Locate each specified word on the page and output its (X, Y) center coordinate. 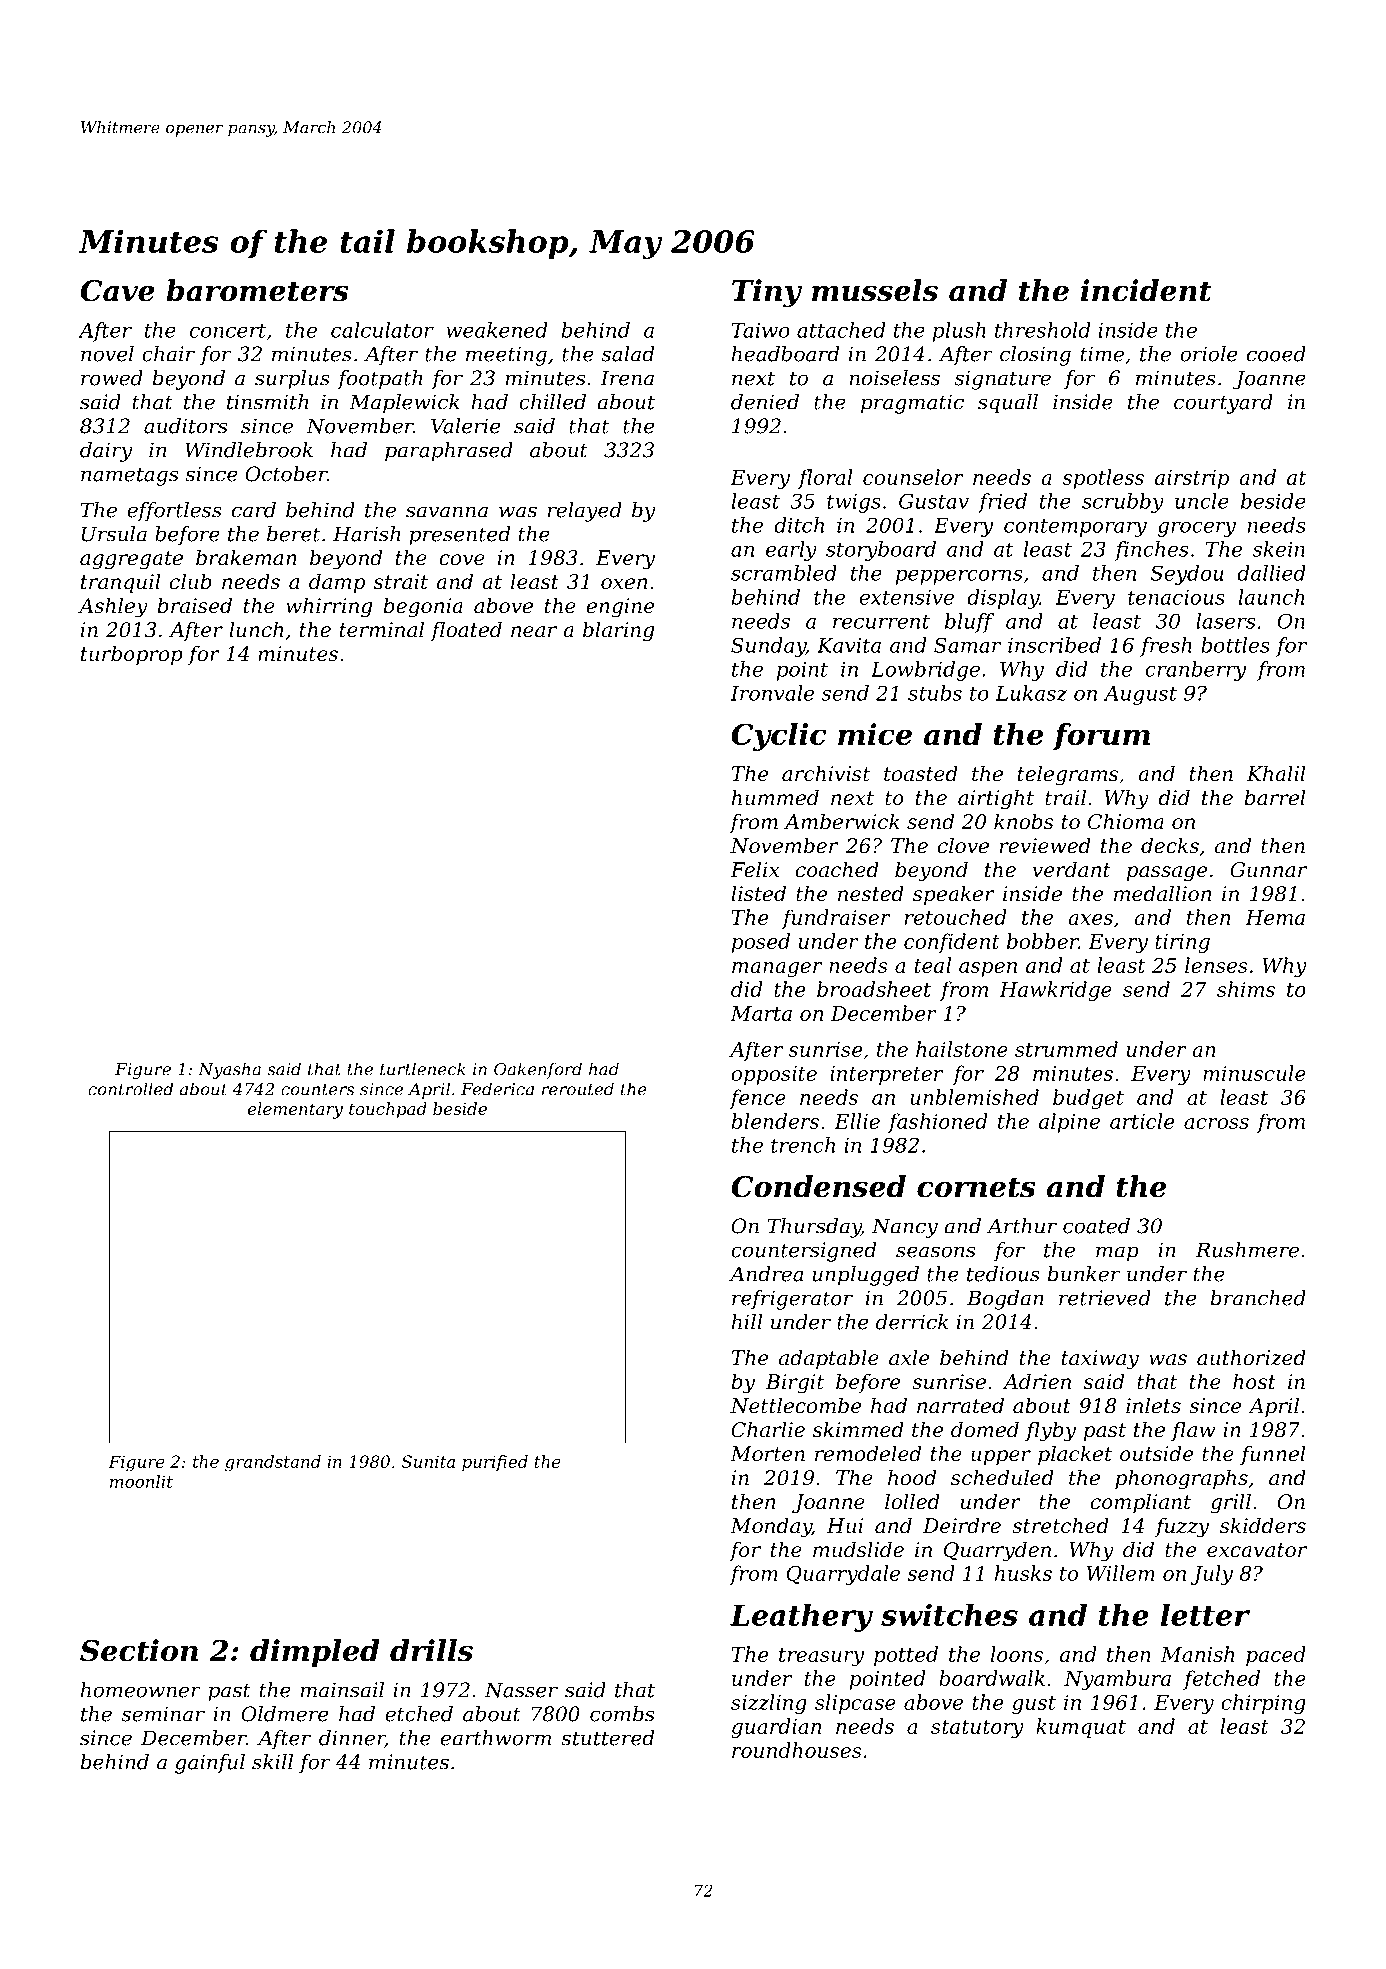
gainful (210, 1764)
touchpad (388, 1110)
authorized (1251, 1357)
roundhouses (797, 1750)
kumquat (1081, 1728)
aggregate (131, 560)
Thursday (814, 1228)
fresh (1166, 647)
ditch (799, 525)
